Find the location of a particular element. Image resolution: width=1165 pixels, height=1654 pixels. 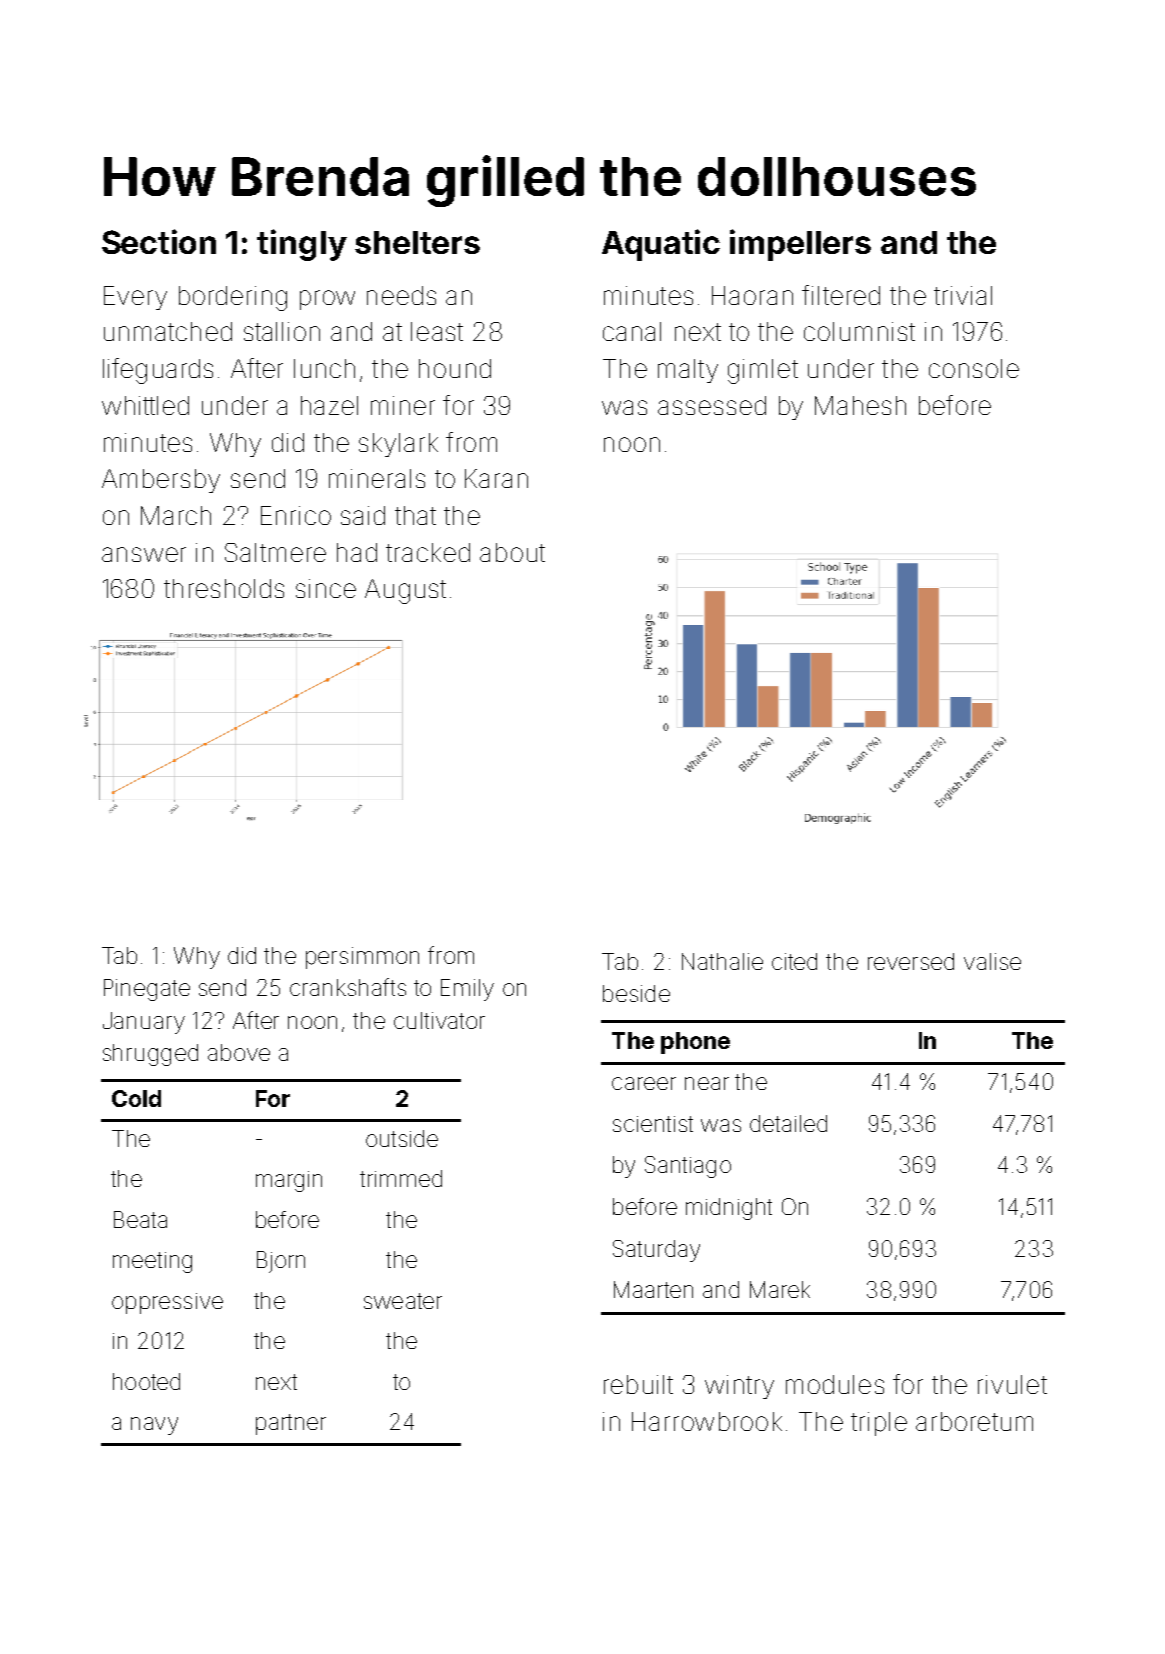

rebuilt is located at coordinates (638, 1384).
